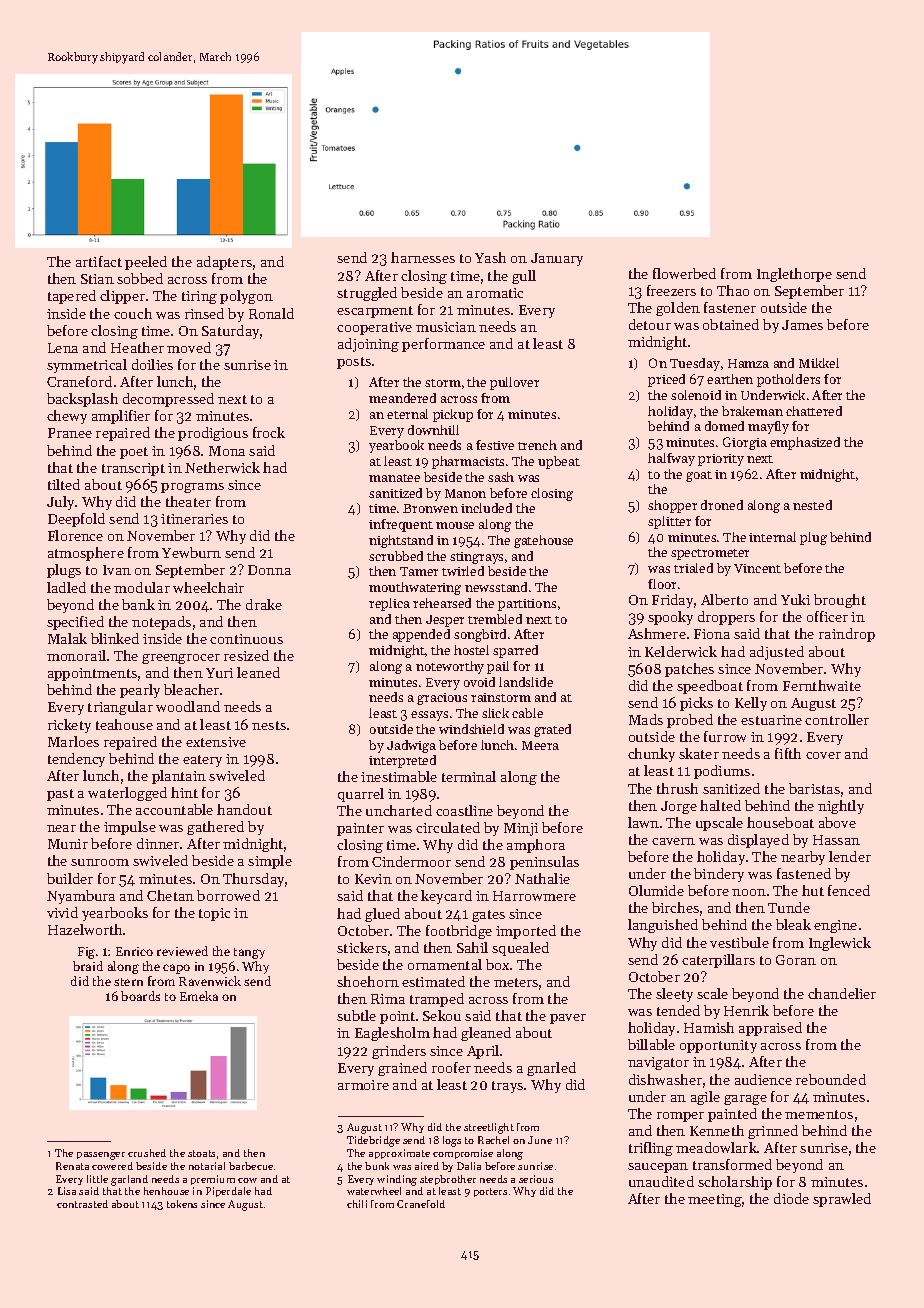 The width and height of the screenshot is (924, 1308). Describe the element at coordinates (82, 1204) in the screenshot. I see `contrasted` at that location.
